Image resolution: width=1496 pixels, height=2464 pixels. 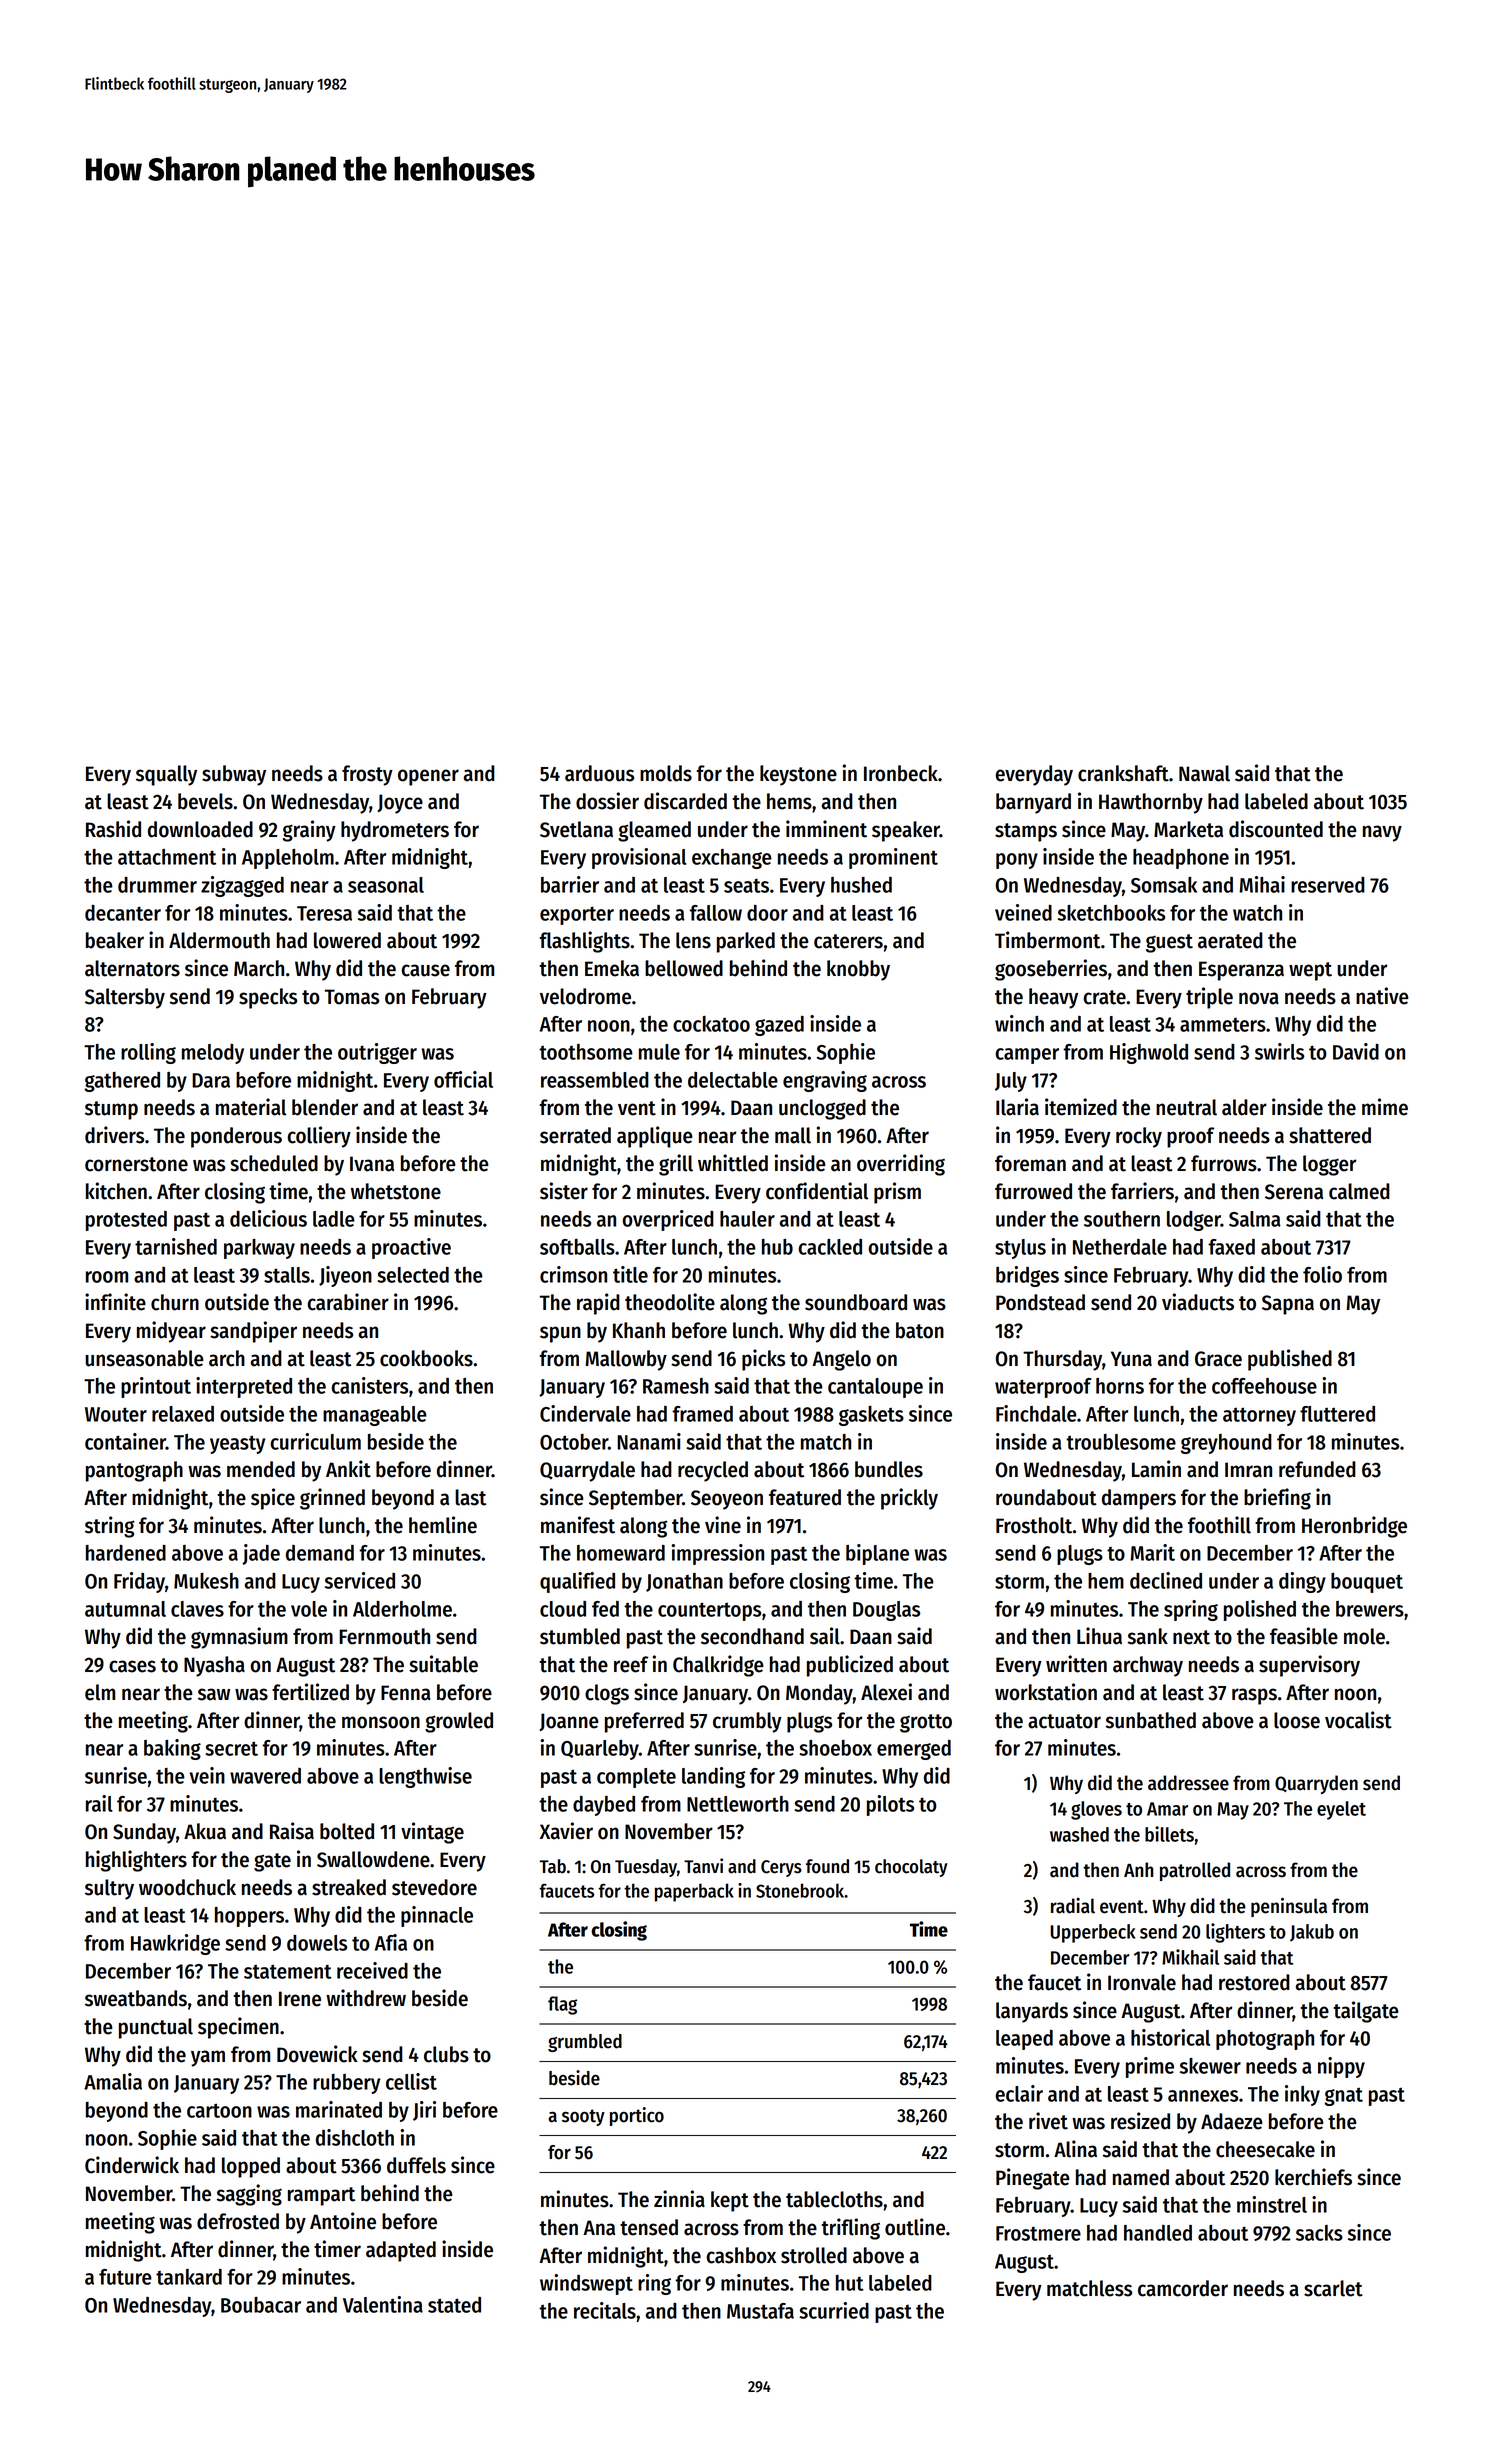 What do you see at coordinates (401, 2251) in the screenshot?
I see `adapted` at bounding box center [401, 2251].
